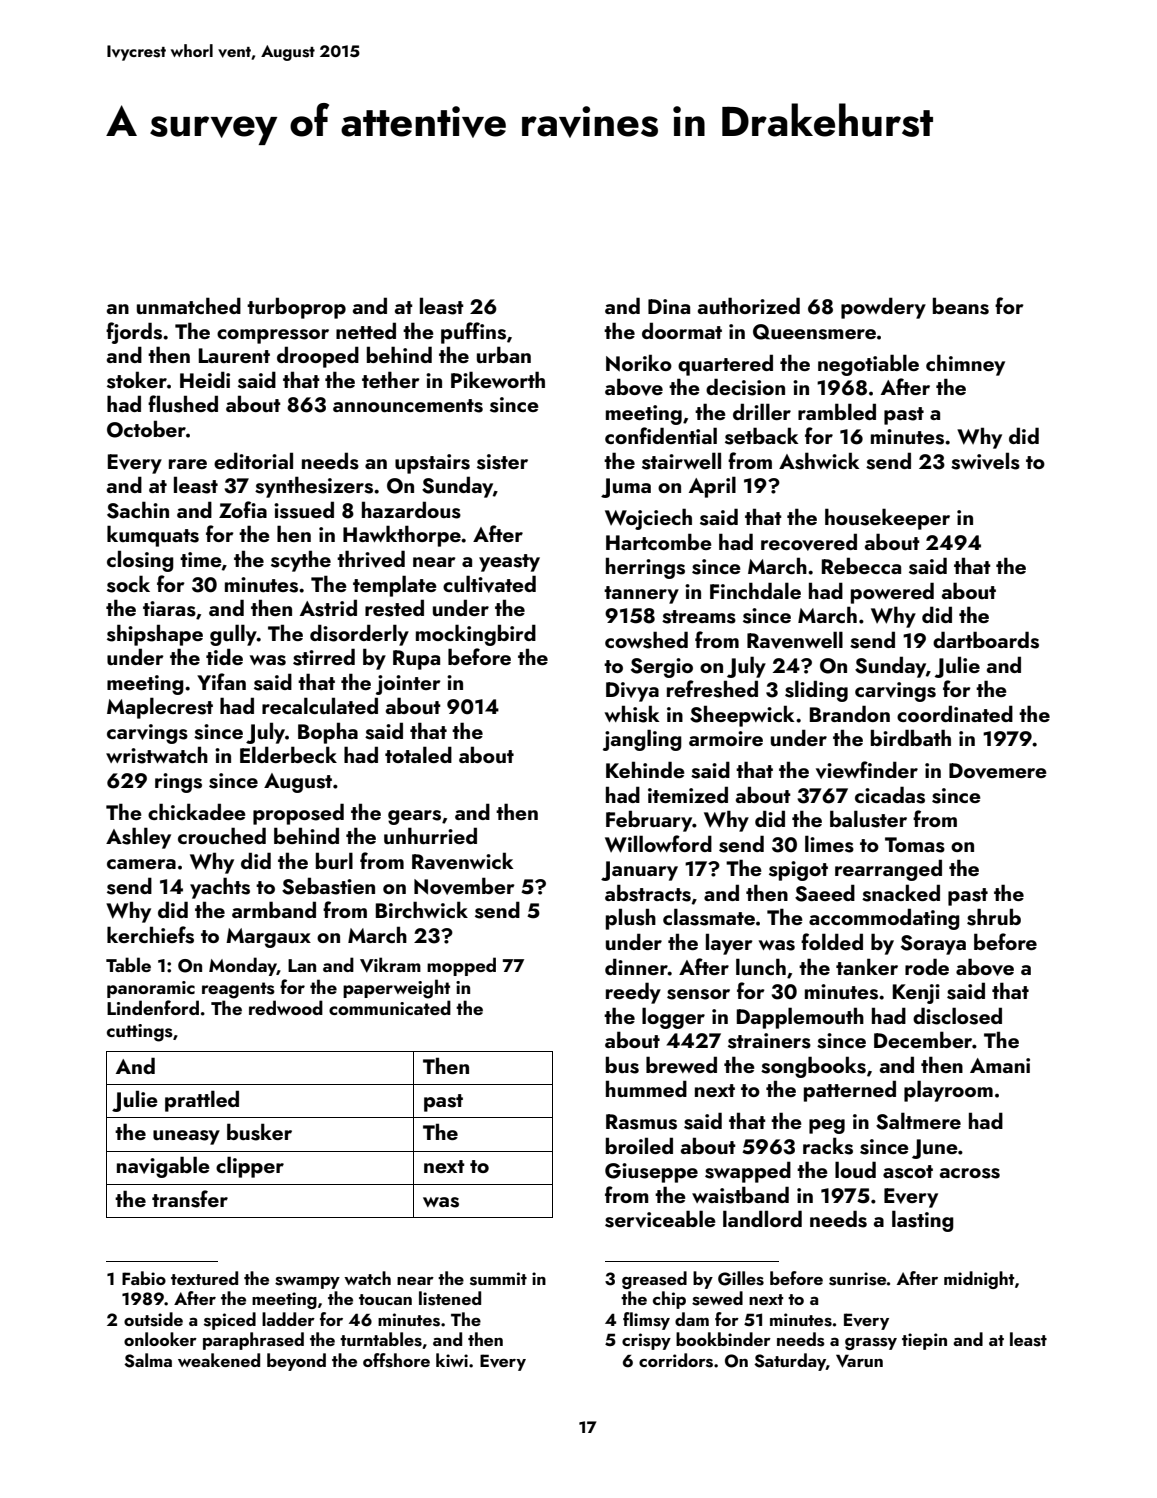  What do you see at coordinates (274, 909) in the image?
I see `armband` at bounding box center [274, 909].
